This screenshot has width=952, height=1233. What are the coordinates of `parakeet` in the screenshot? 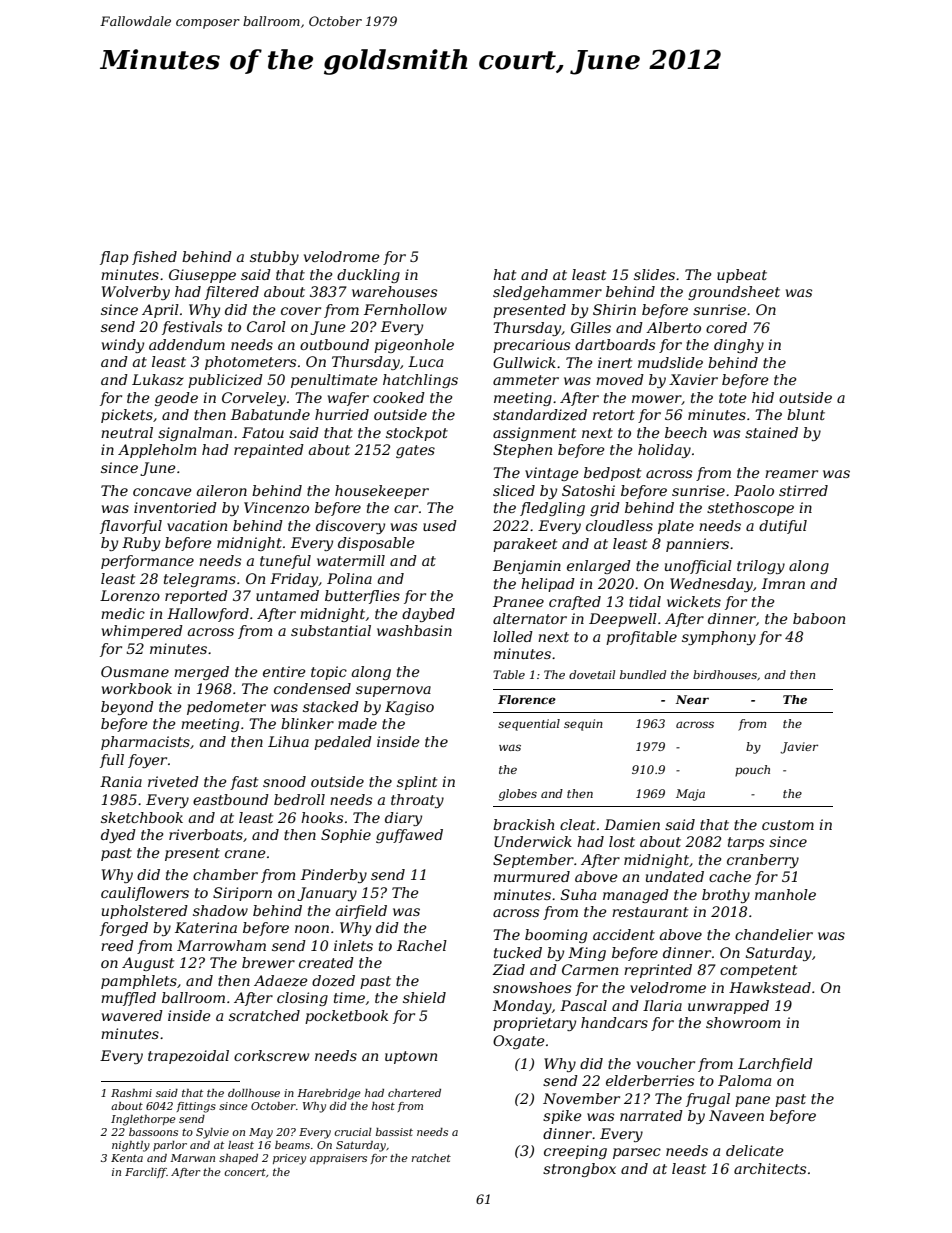 It's located at (525, 545).
